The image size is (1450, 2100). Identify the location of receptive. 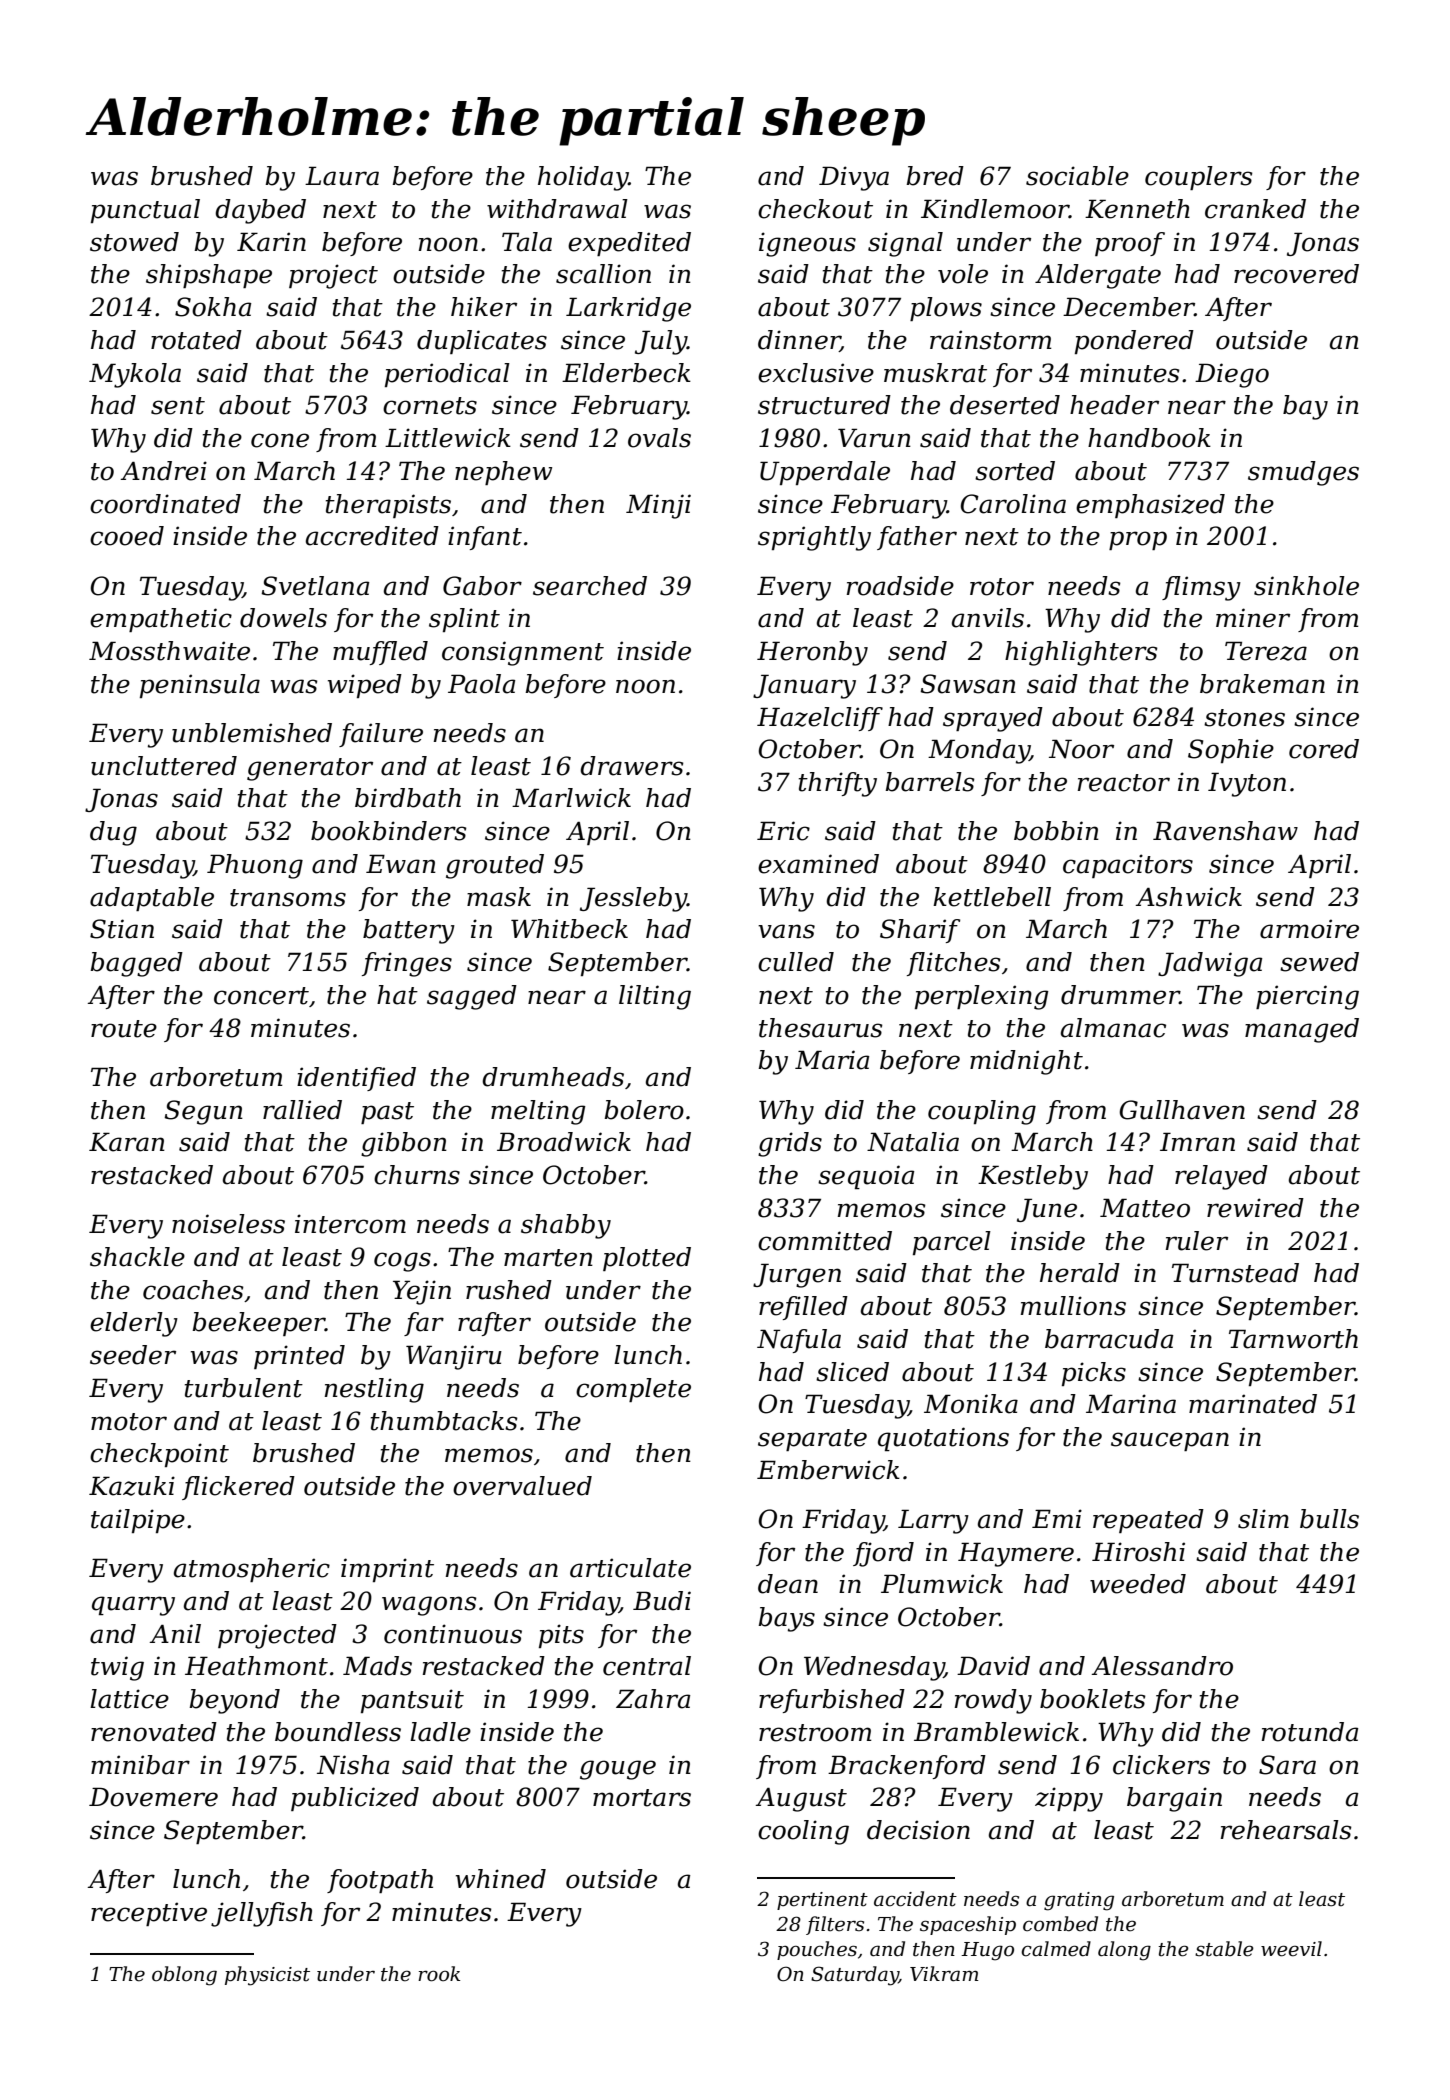
(149, 1914).
